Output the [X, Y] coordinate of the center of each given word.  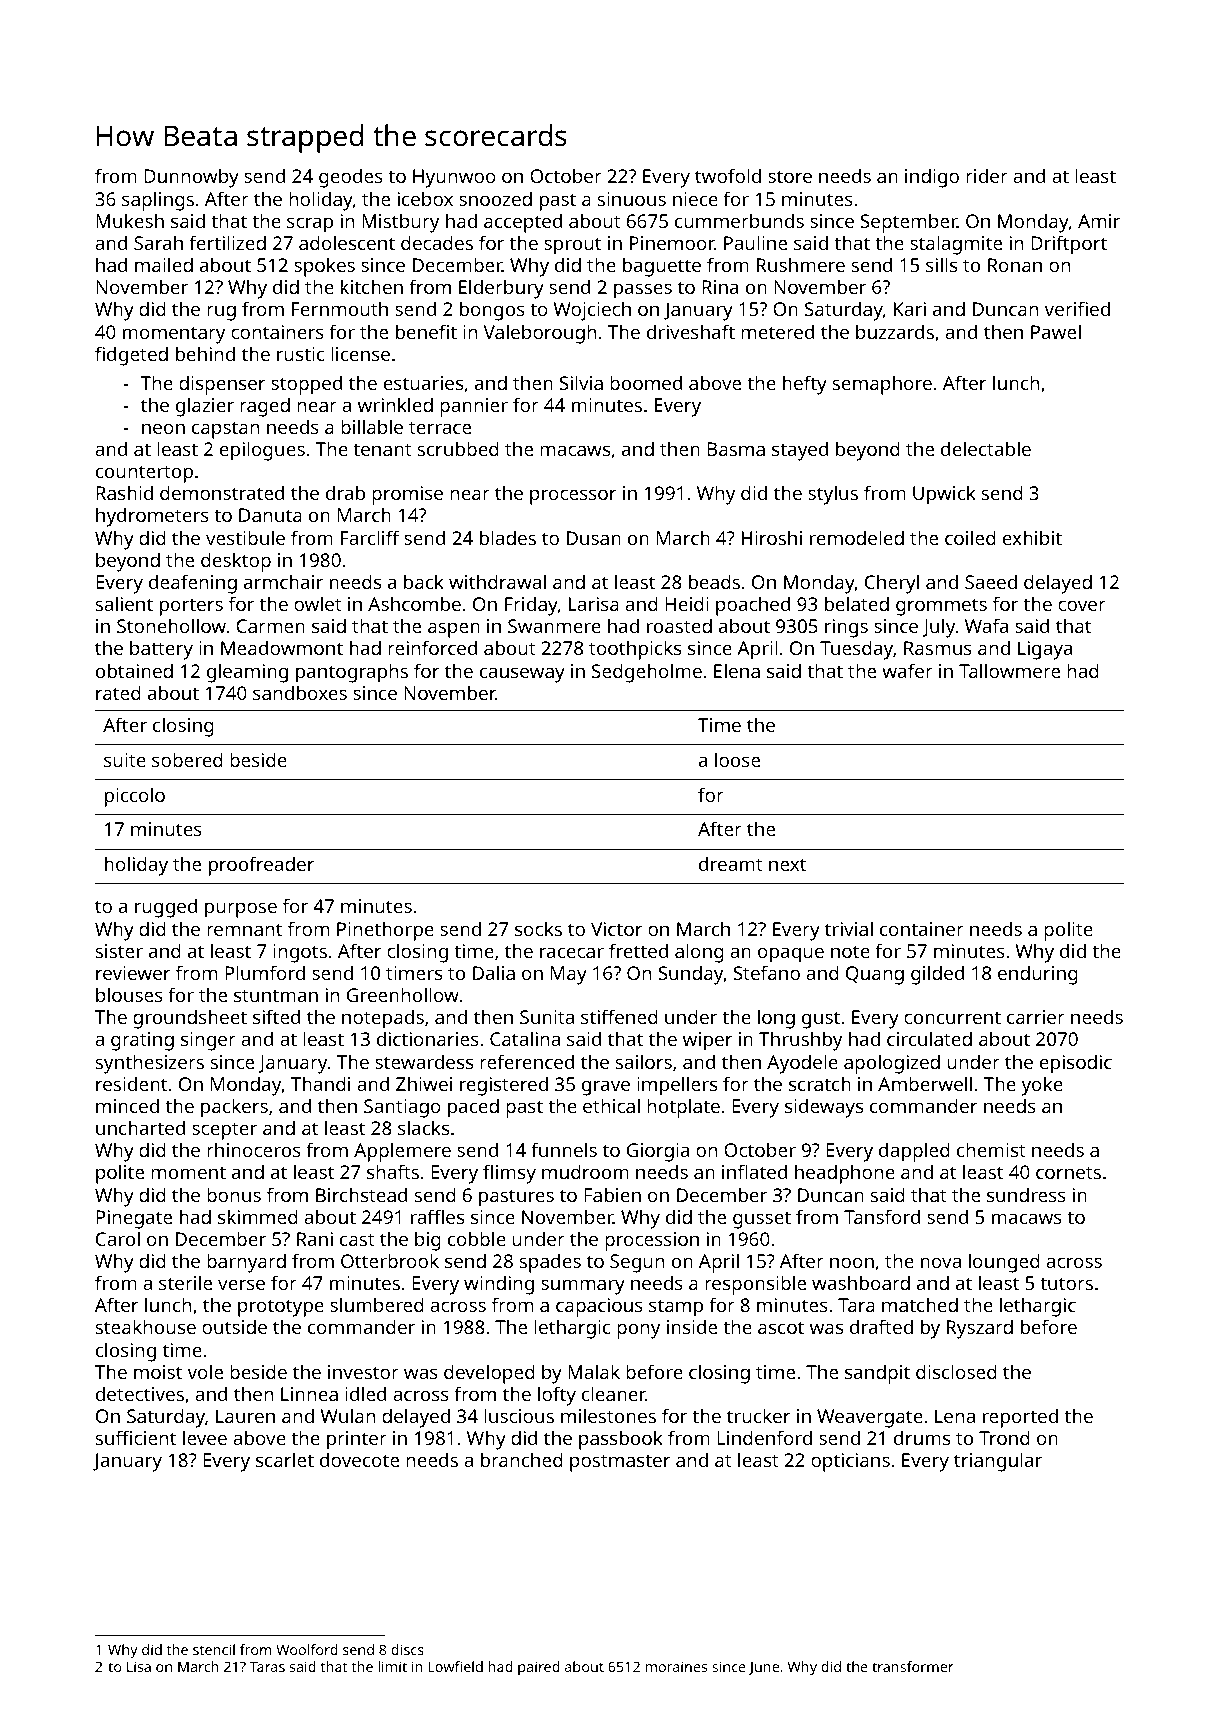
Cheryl [892, 584]
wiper [707, 1041]
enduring [1038, 975]
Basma [736, 449]
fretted [638, 950]
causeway [522, 675]
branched [522, 1459]
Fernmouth [340, 308]
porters [191, 607]
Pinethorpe [385, 931]
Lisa [139, 1666]
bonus [234, 1194]
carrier [1036, 1017]
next [787, 864]
